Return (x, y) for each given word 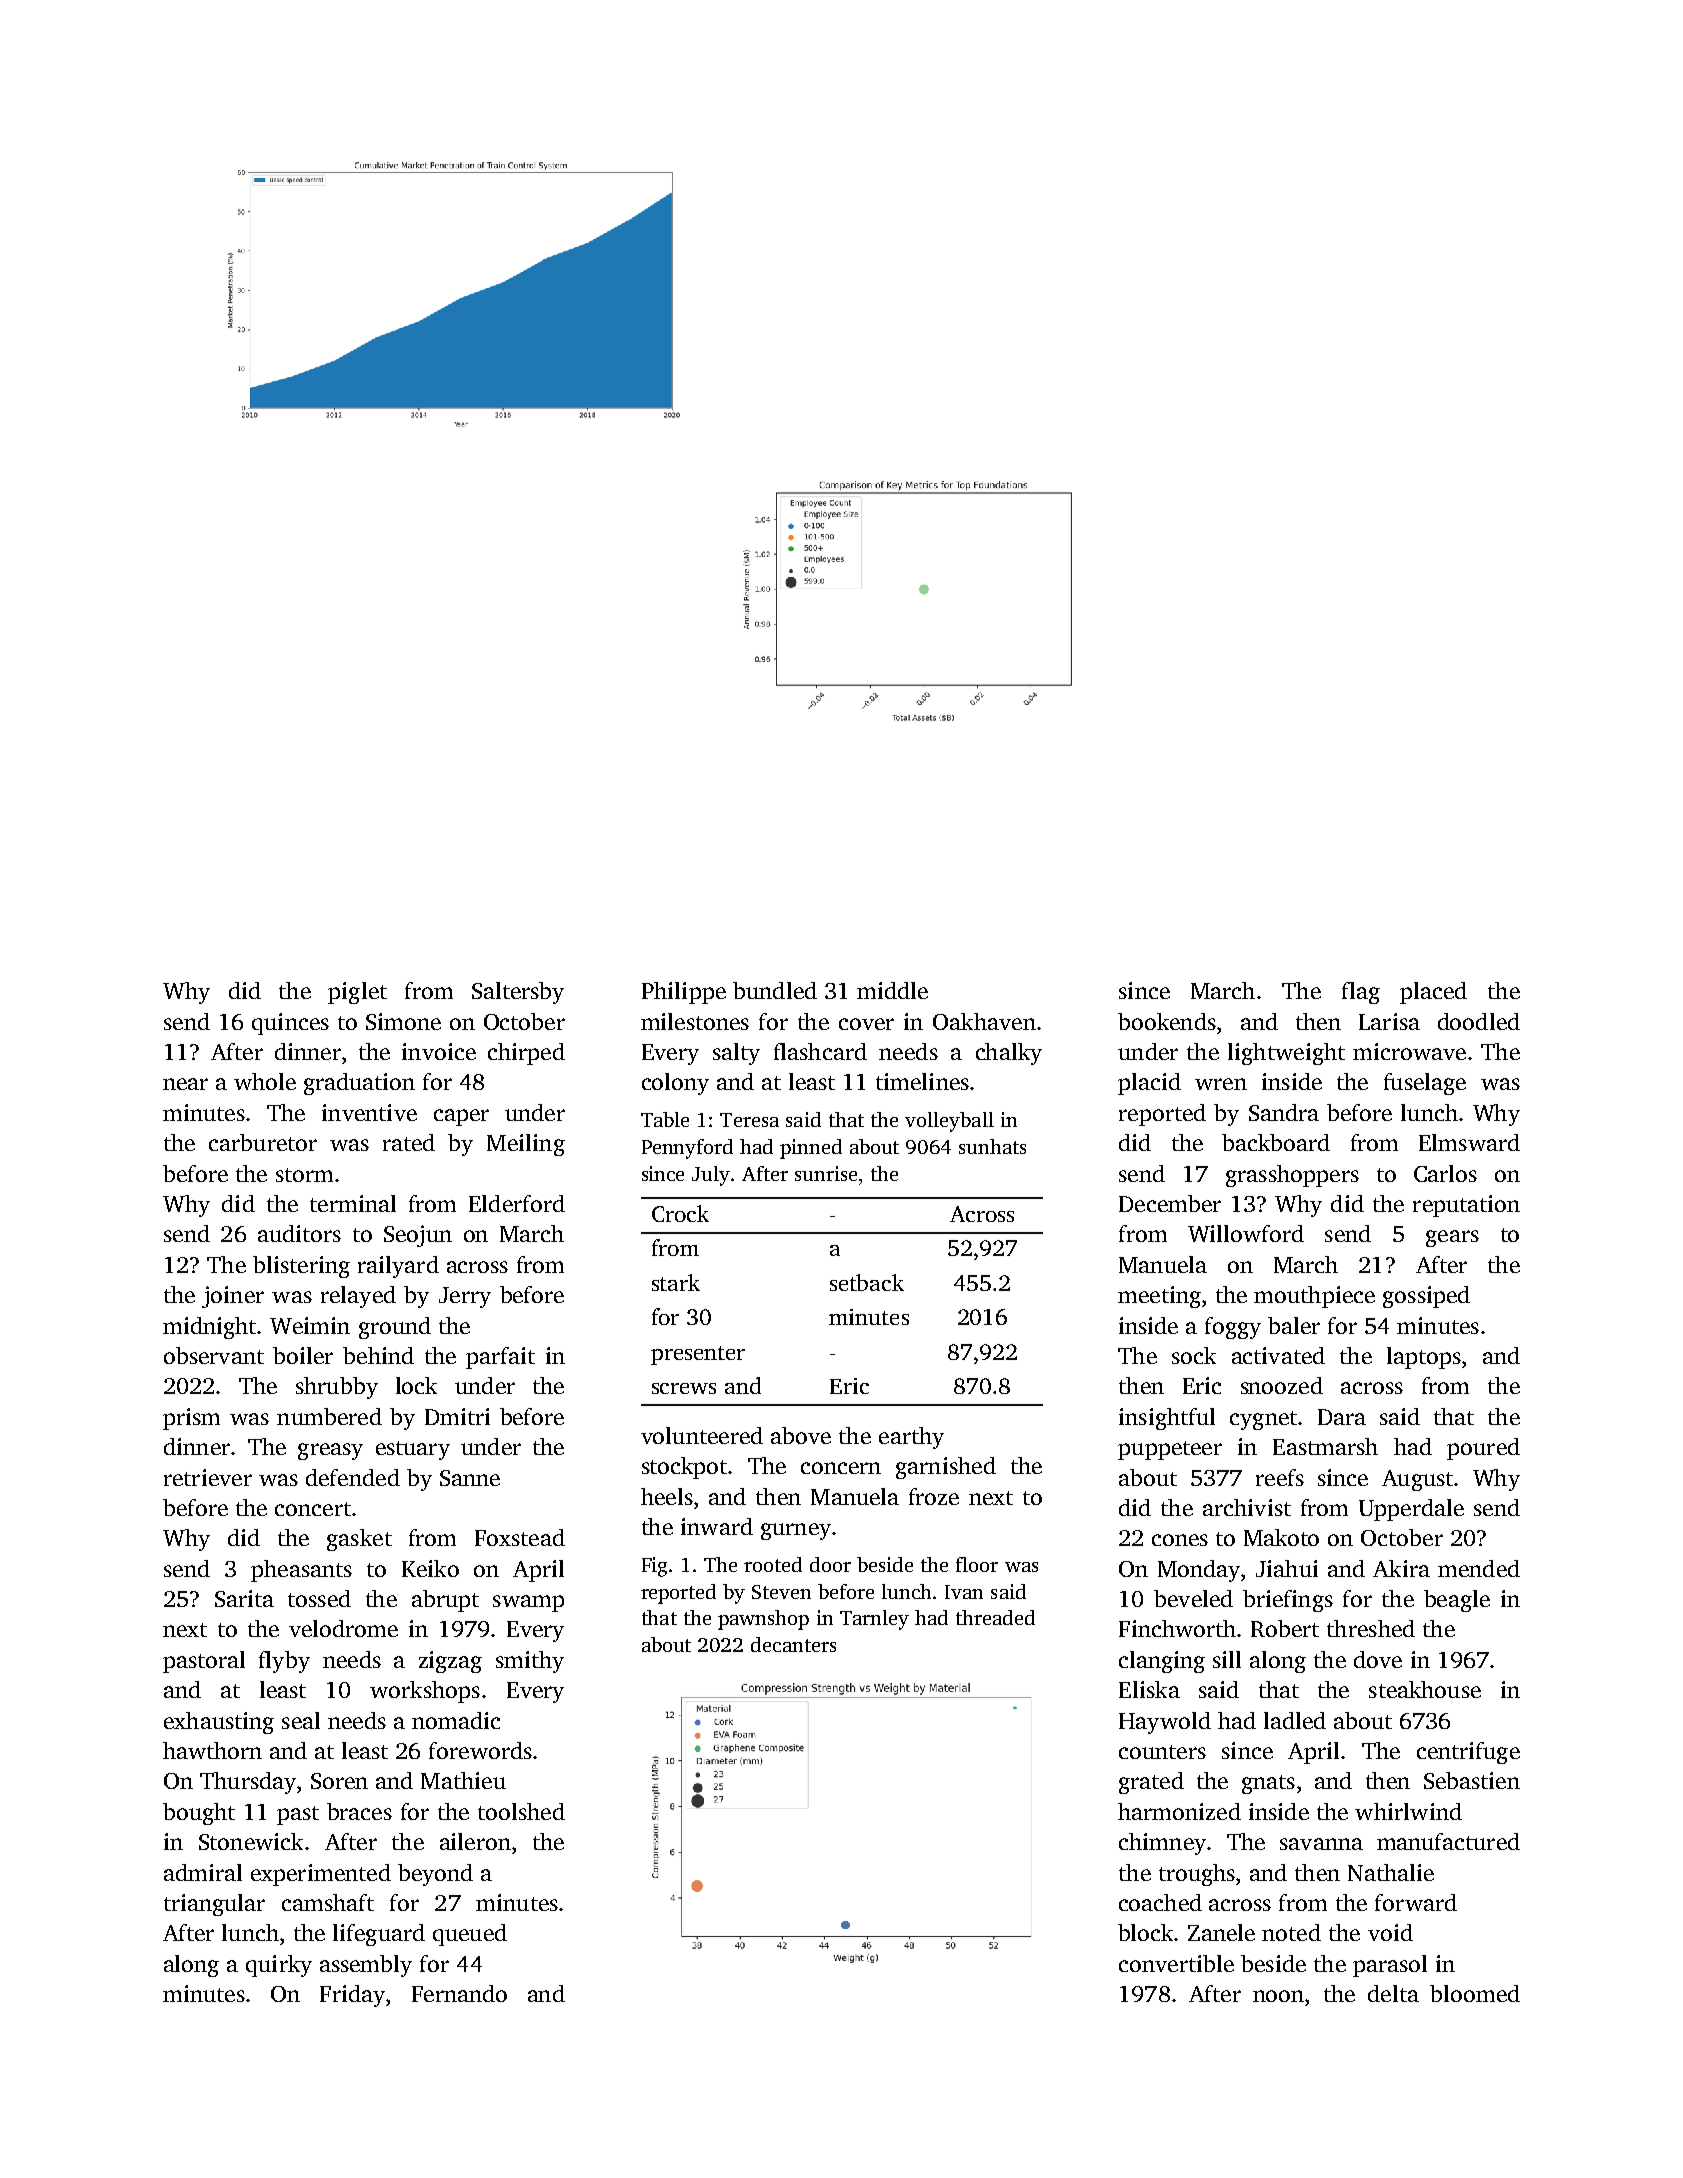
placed (1433, 993)
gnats (1268, 1784)
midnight (210, 1328)
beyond (435, 1875)
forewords (480, 1750)
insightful (1167, 1419)
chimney (1162, 1844)
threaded (995, 1617)
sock (1194, 1355)
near (185, 1084)
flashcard (820, 1051)
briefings (1288, 1601)
